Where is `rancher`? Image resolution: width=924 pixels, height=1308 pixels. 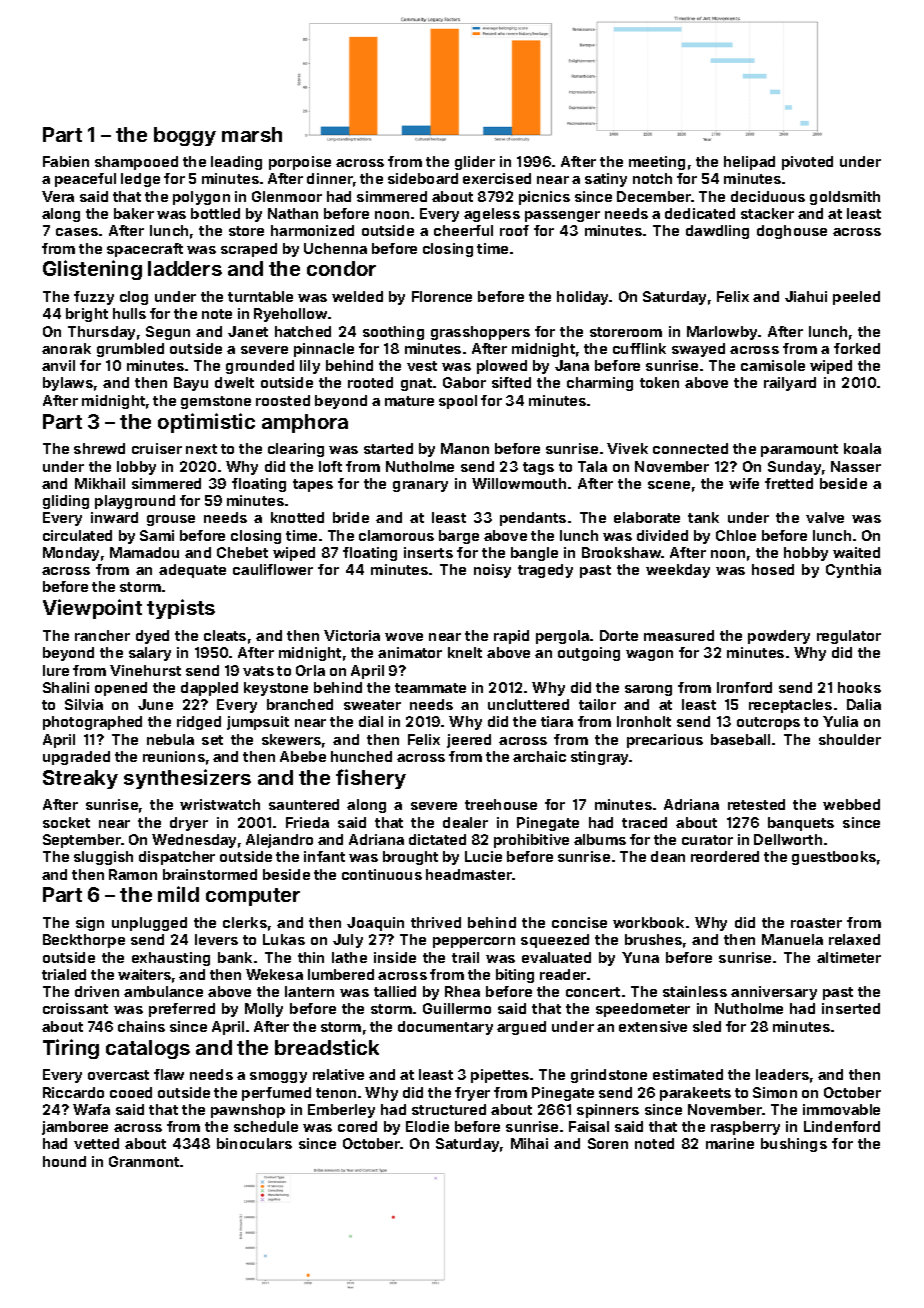 rancher is located at coordinates (102, 635).
